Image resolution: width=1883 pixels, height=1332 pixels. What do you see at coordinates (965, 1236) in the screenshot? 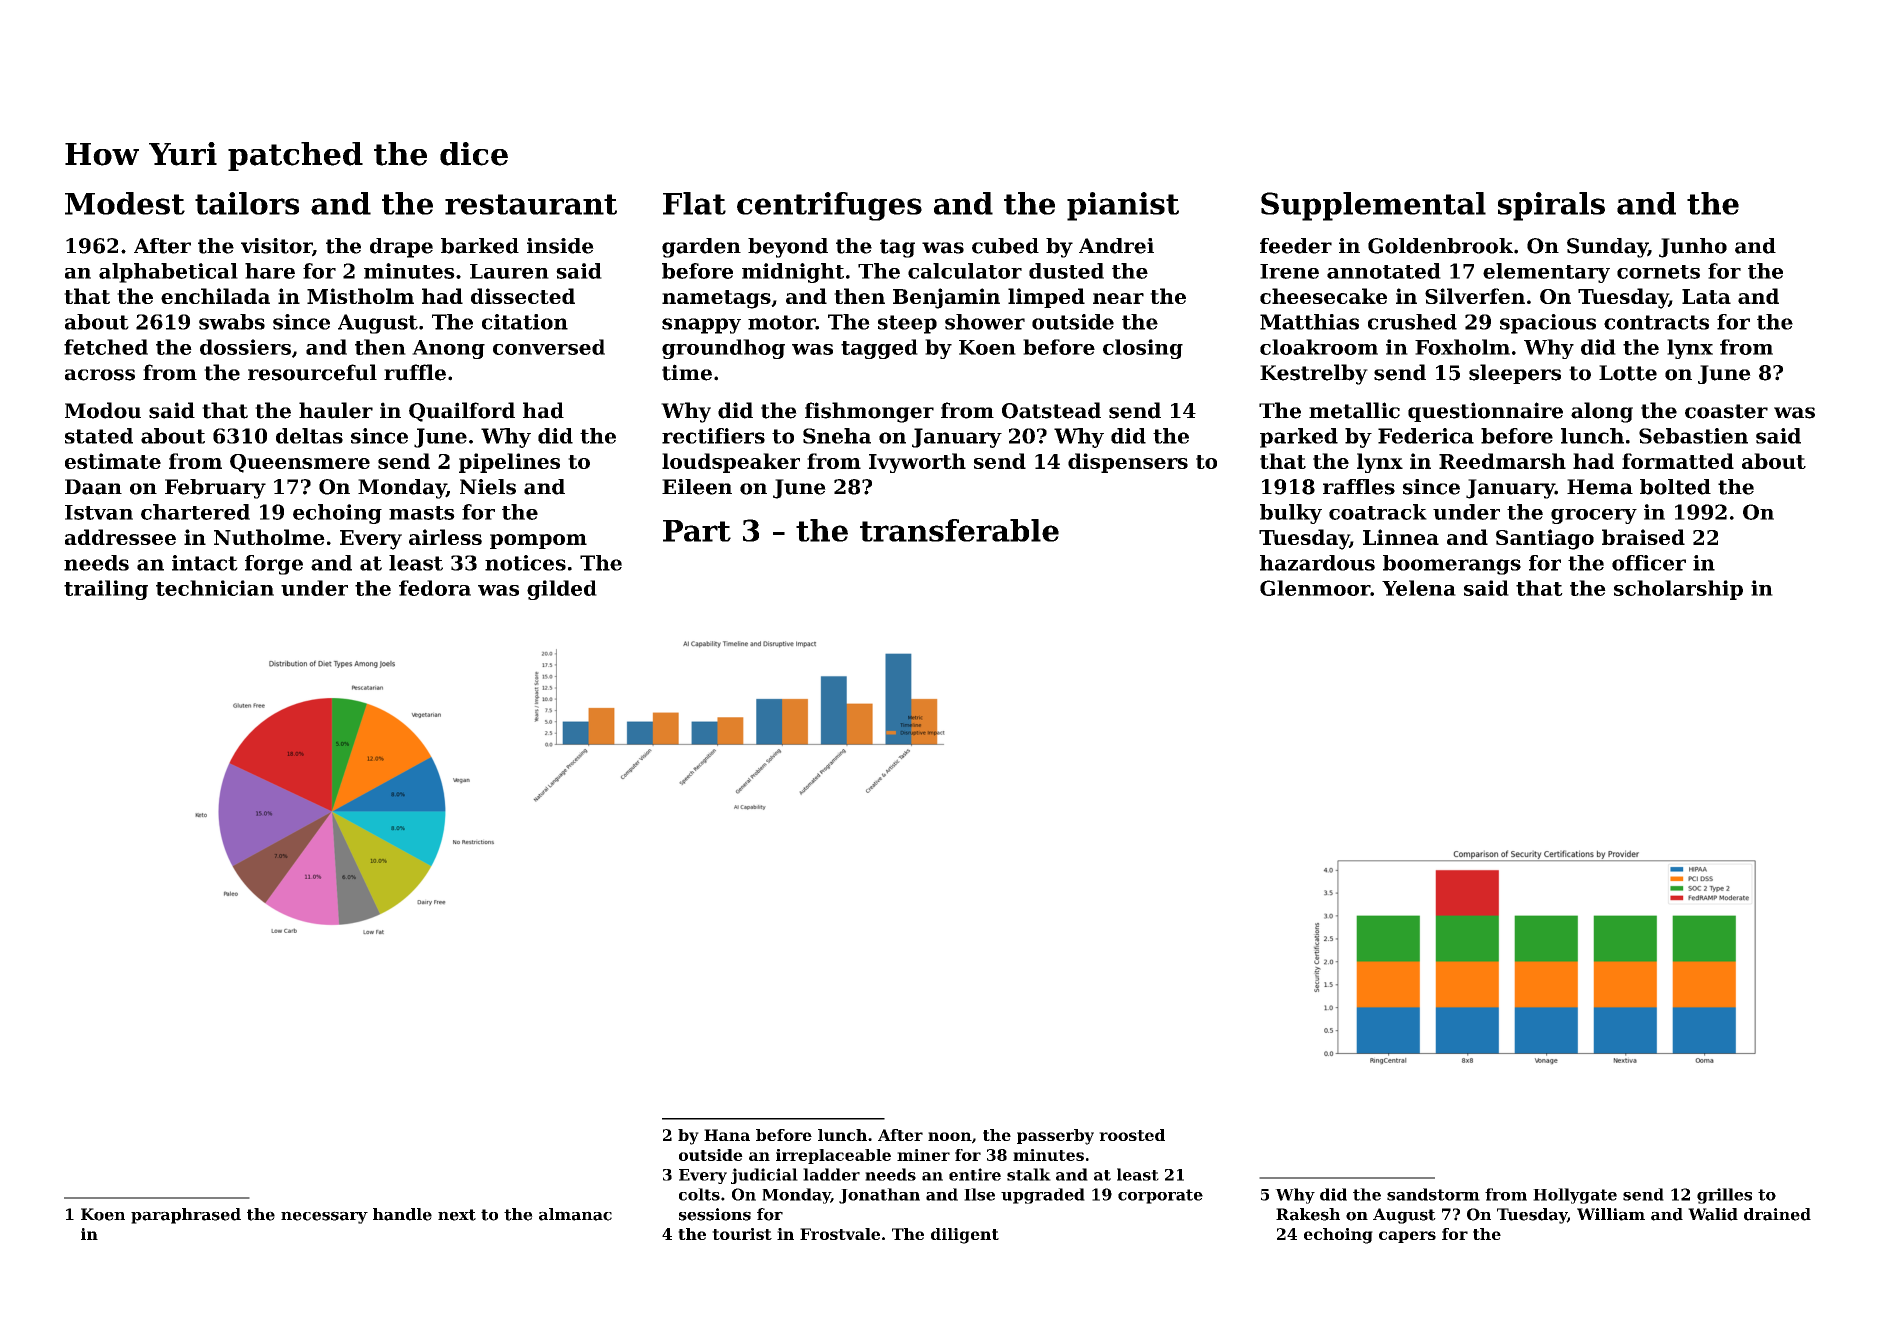
I see `diligent` at bounding box center [965, 1236].
